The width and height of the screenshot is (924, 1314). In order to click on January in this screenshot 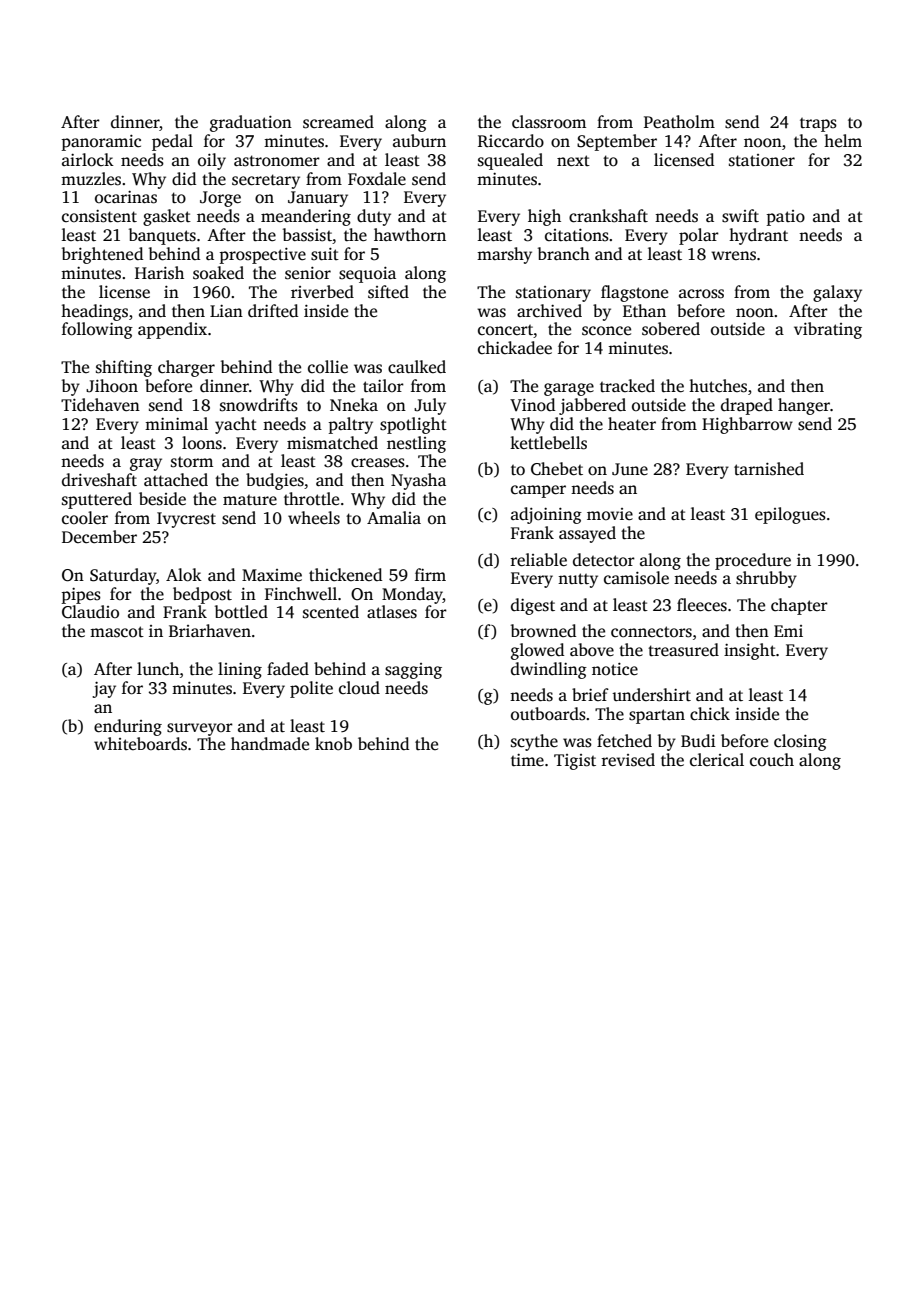, I will do `click(318, 199)`.
